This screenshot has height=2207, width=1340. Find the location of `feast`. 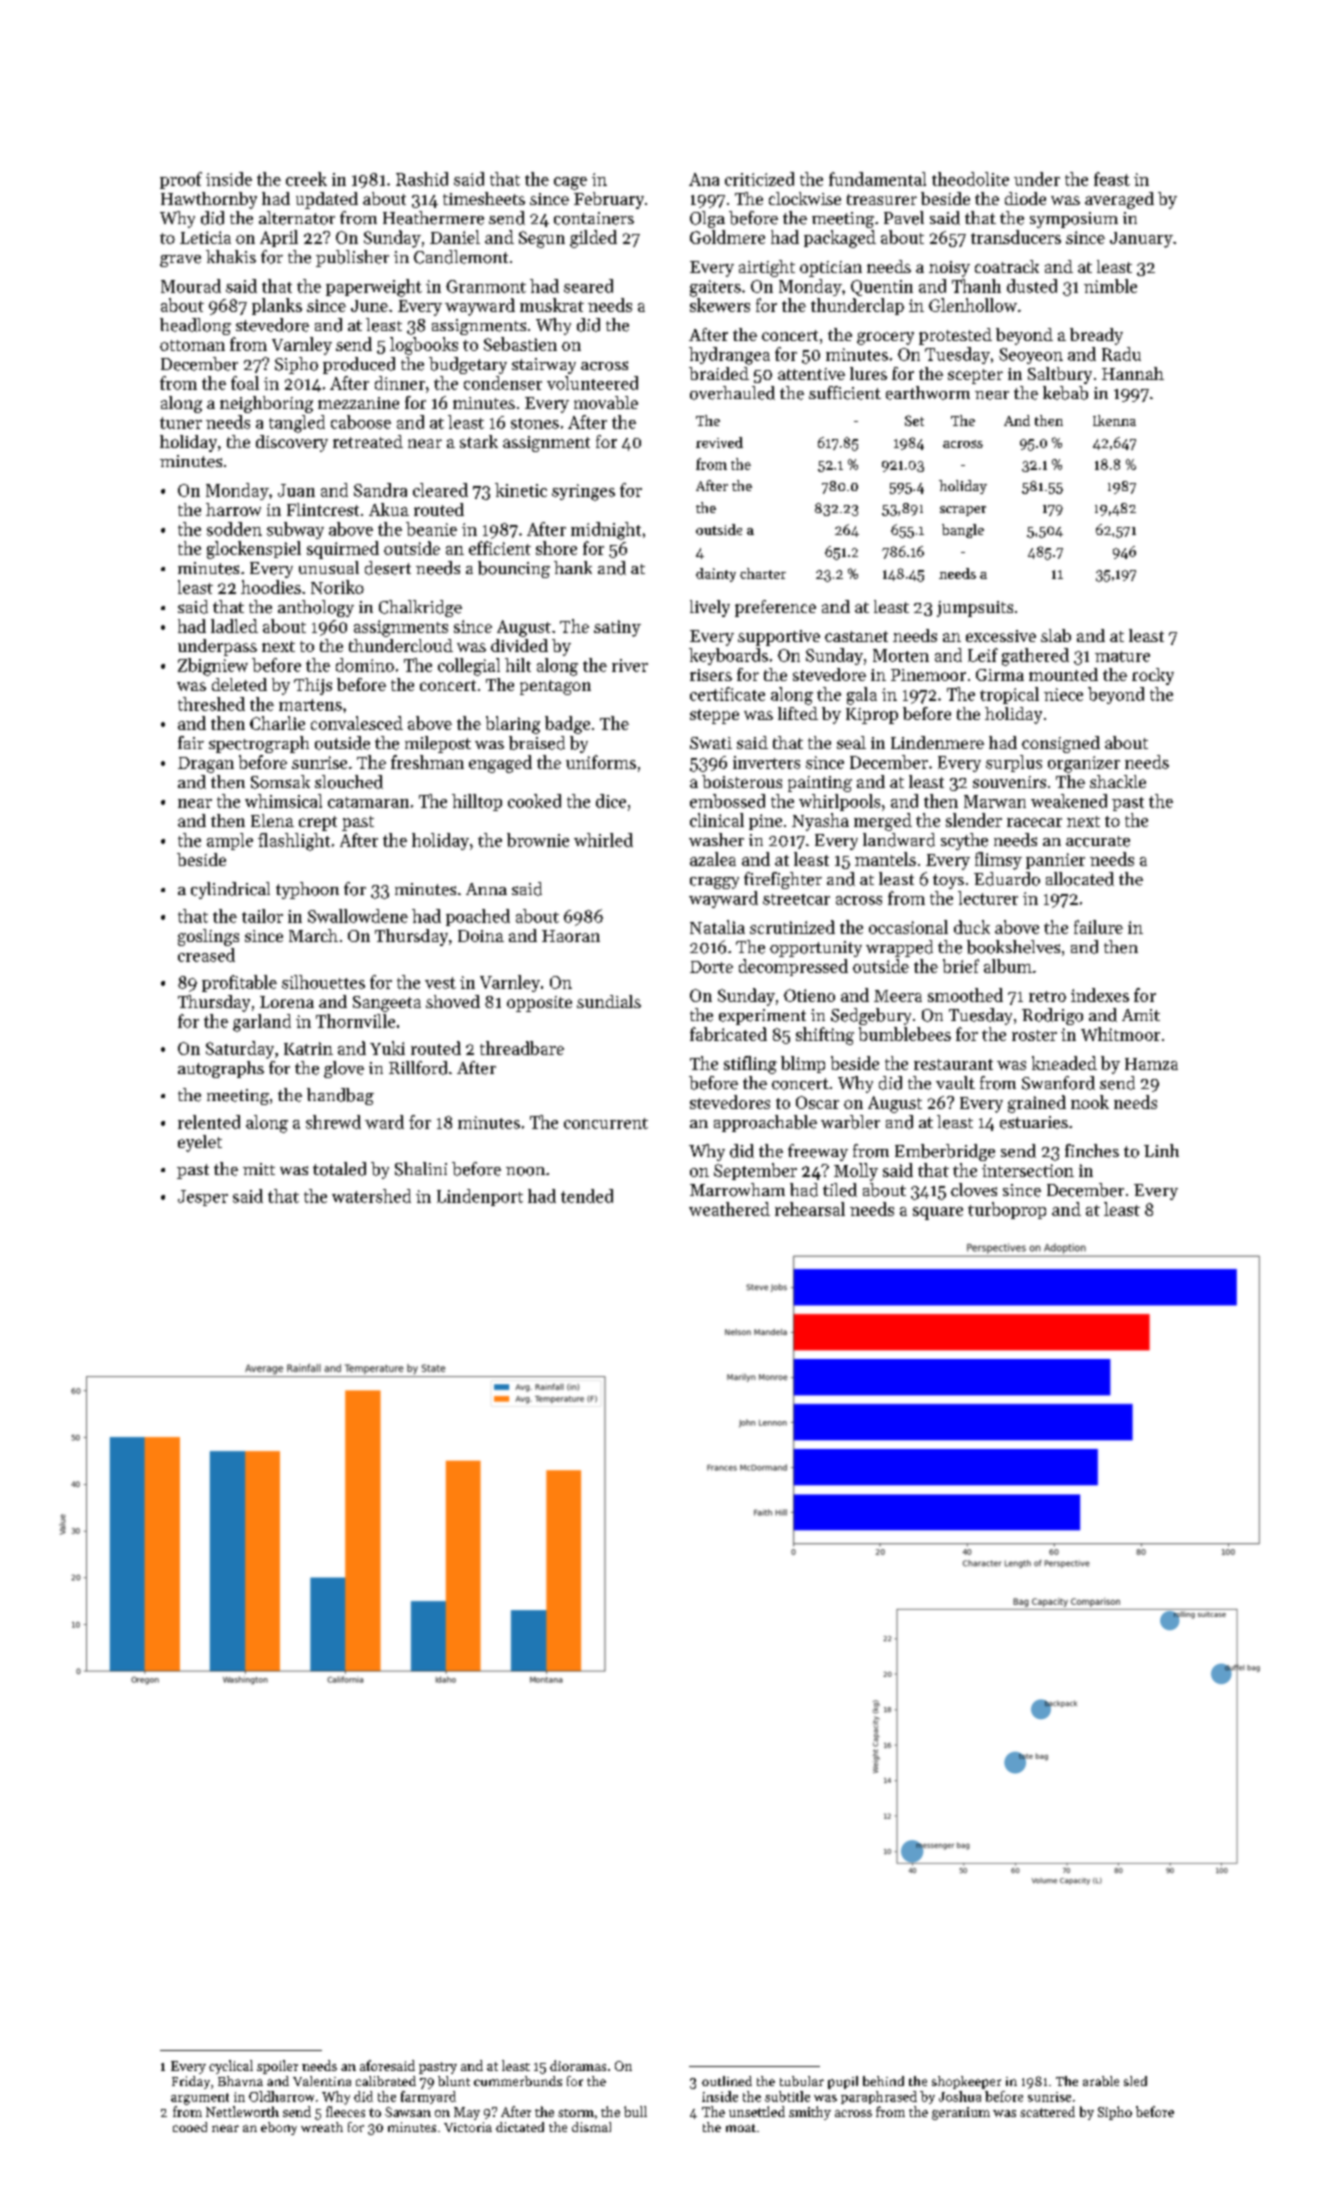

feast is located at coordinates (1112, 179).
